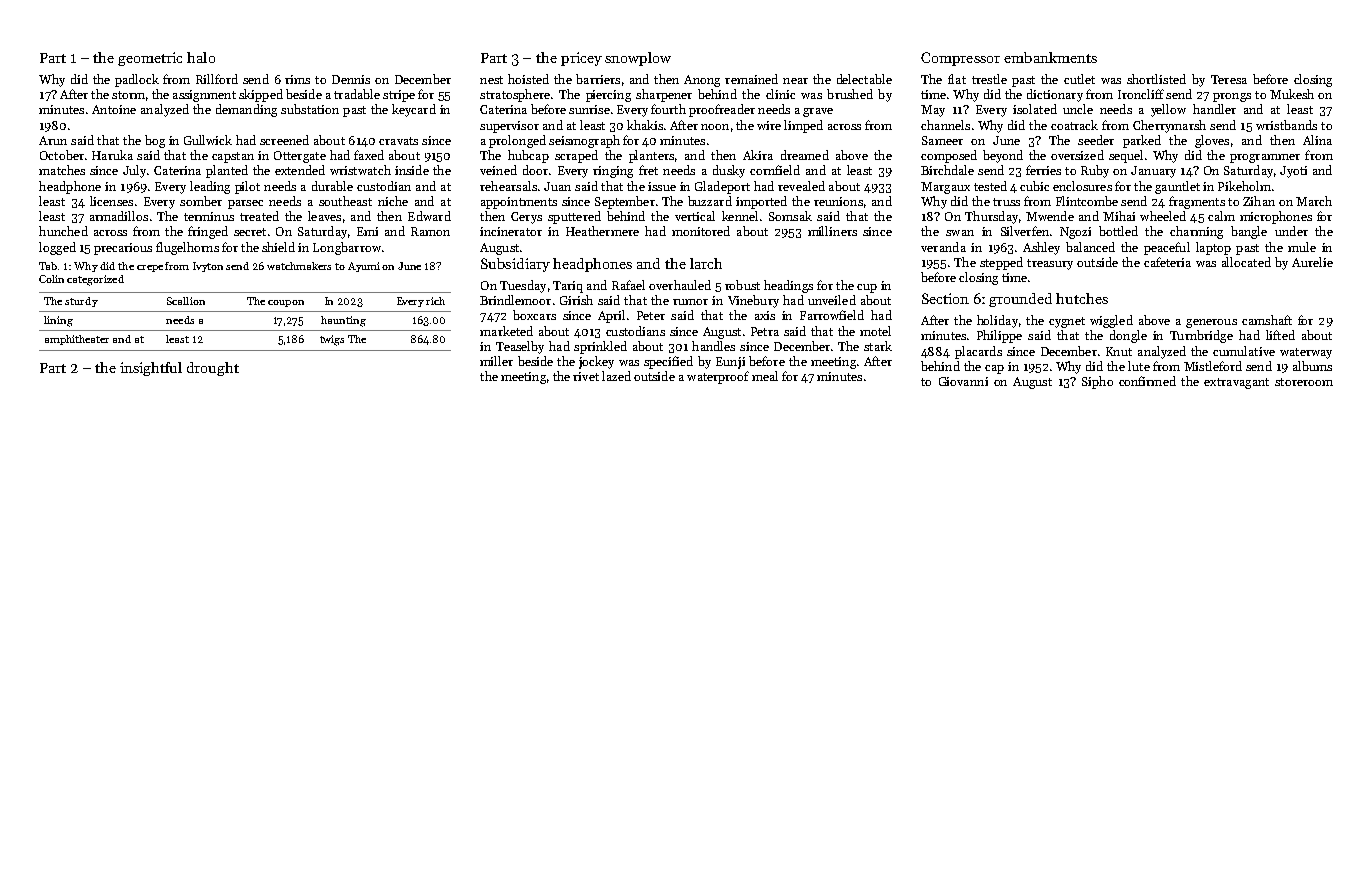 The image size is (1372, 887). Describe the element at coordinates (213, 369) in the screenshot. I see `drought` at that location.
